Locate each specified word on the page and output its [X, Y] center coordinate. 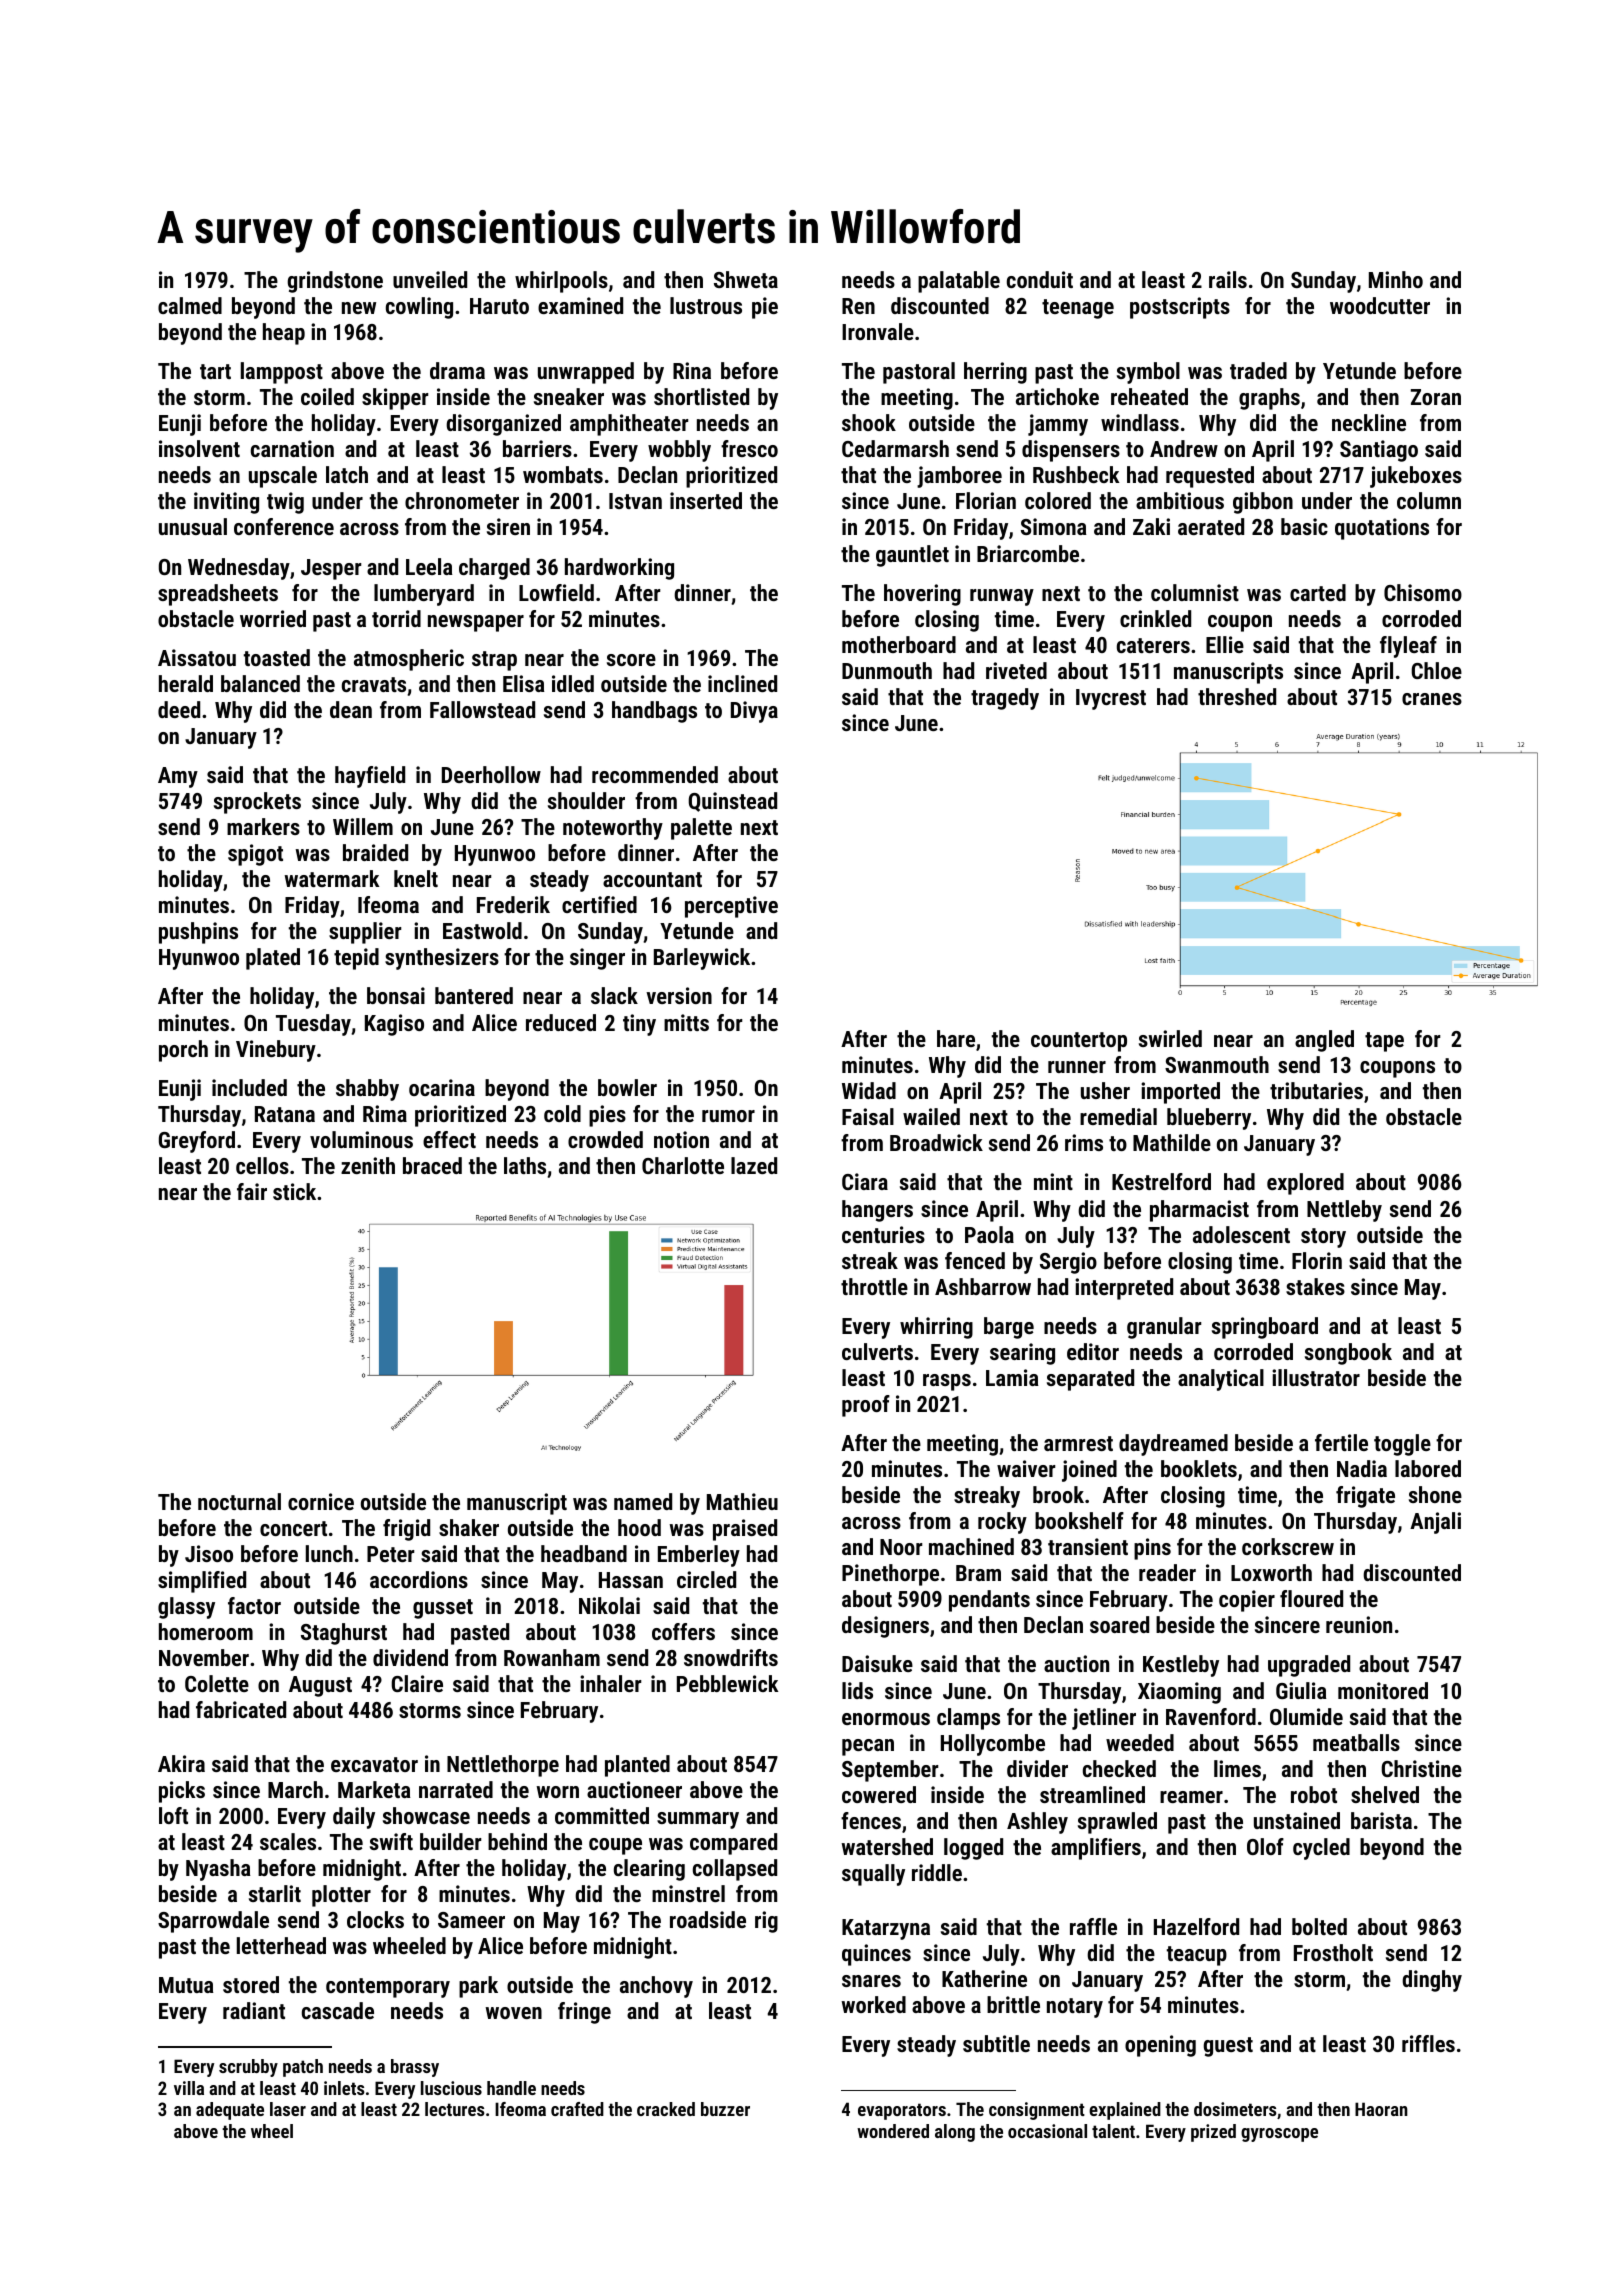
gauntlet [912, 556]
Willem [363, 826]
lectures [455, 2109]
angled [1324, 1041]
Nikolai [609, 1605]
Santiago [1379, 451]
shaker [469, 1527]
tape [1384, 1042]
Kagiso [394, 1025]
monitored [1383, 1690]
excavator [374, 1764]
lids [857, 1690]
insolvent [199, 448]
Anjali [1435, 1523]
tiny [639, 1025]
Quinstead [732, 802]
